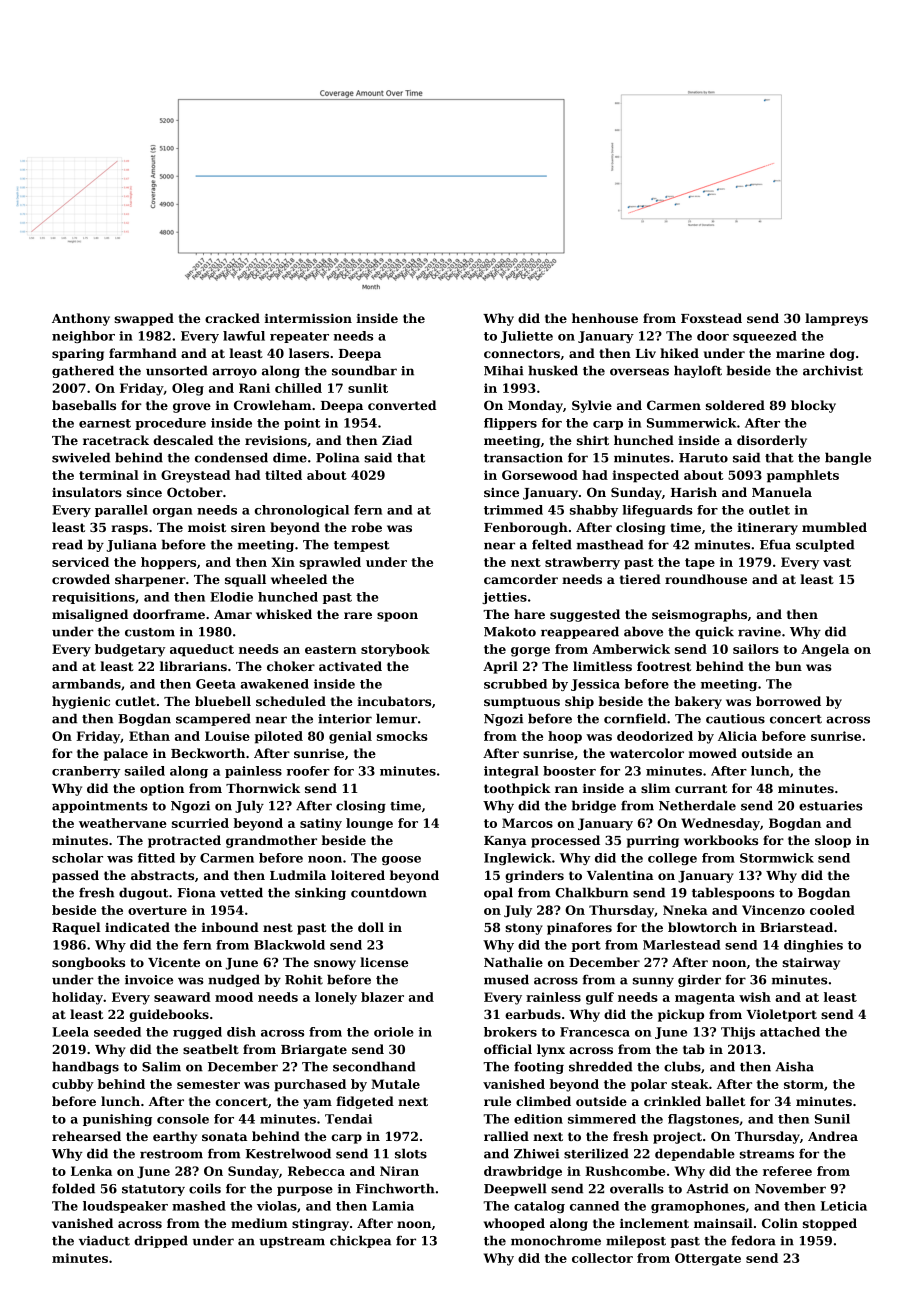 Image resolution: width=924 pixels, height=1308 pixels. I want to click on Gorsewood, so click(540, 475).
